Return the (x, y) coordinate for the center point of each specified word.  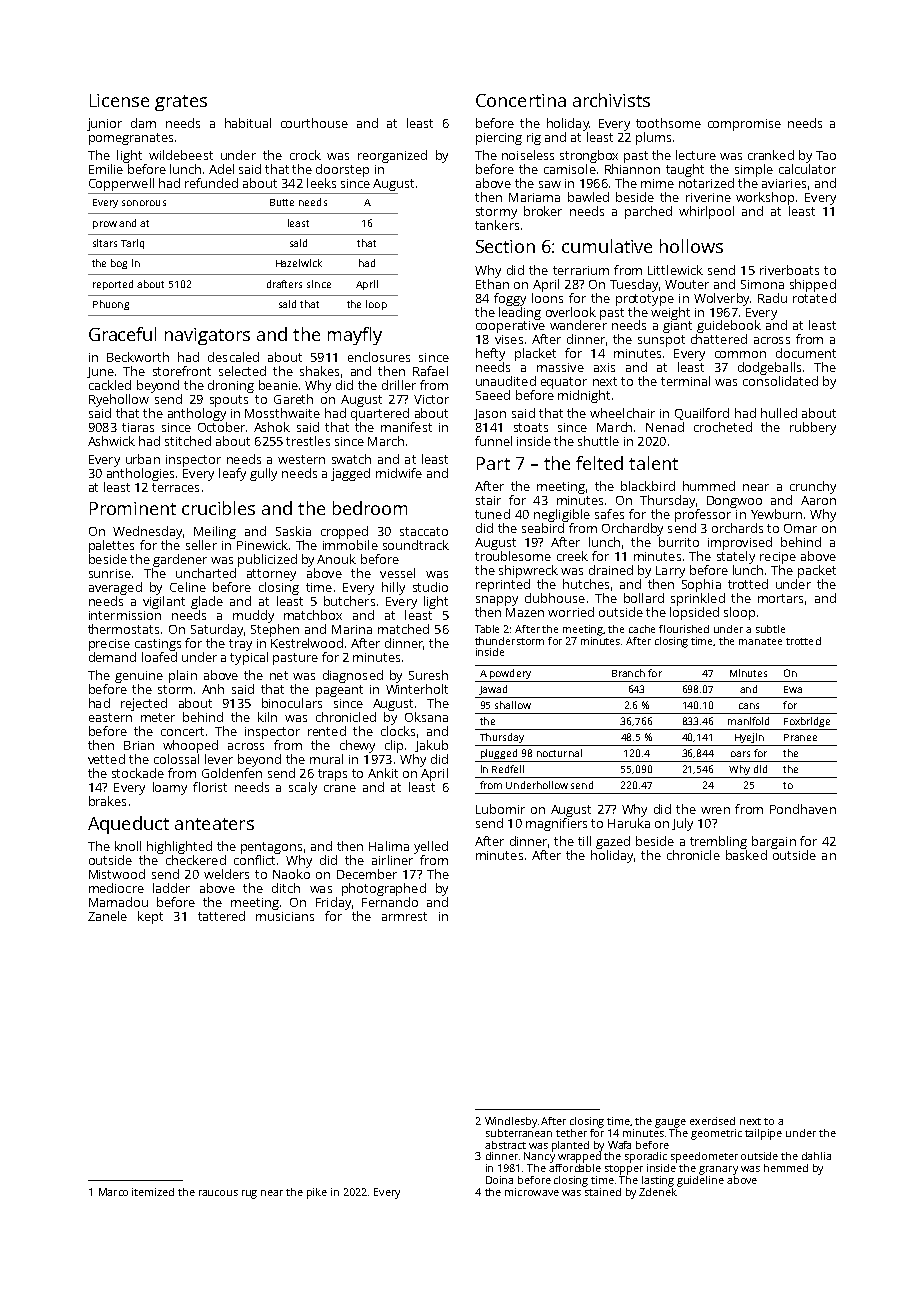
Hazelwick (299, 263)
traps (332, 775)
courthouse (314, 123)
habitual (248, 123)
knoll (128, 846)
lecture (696, 155)
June (100, 372)
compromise (744, 125)
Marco (113, 1192)
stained (603, 1192)
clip (394, 746)
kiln (267, 717)
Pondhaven (803, 809)
